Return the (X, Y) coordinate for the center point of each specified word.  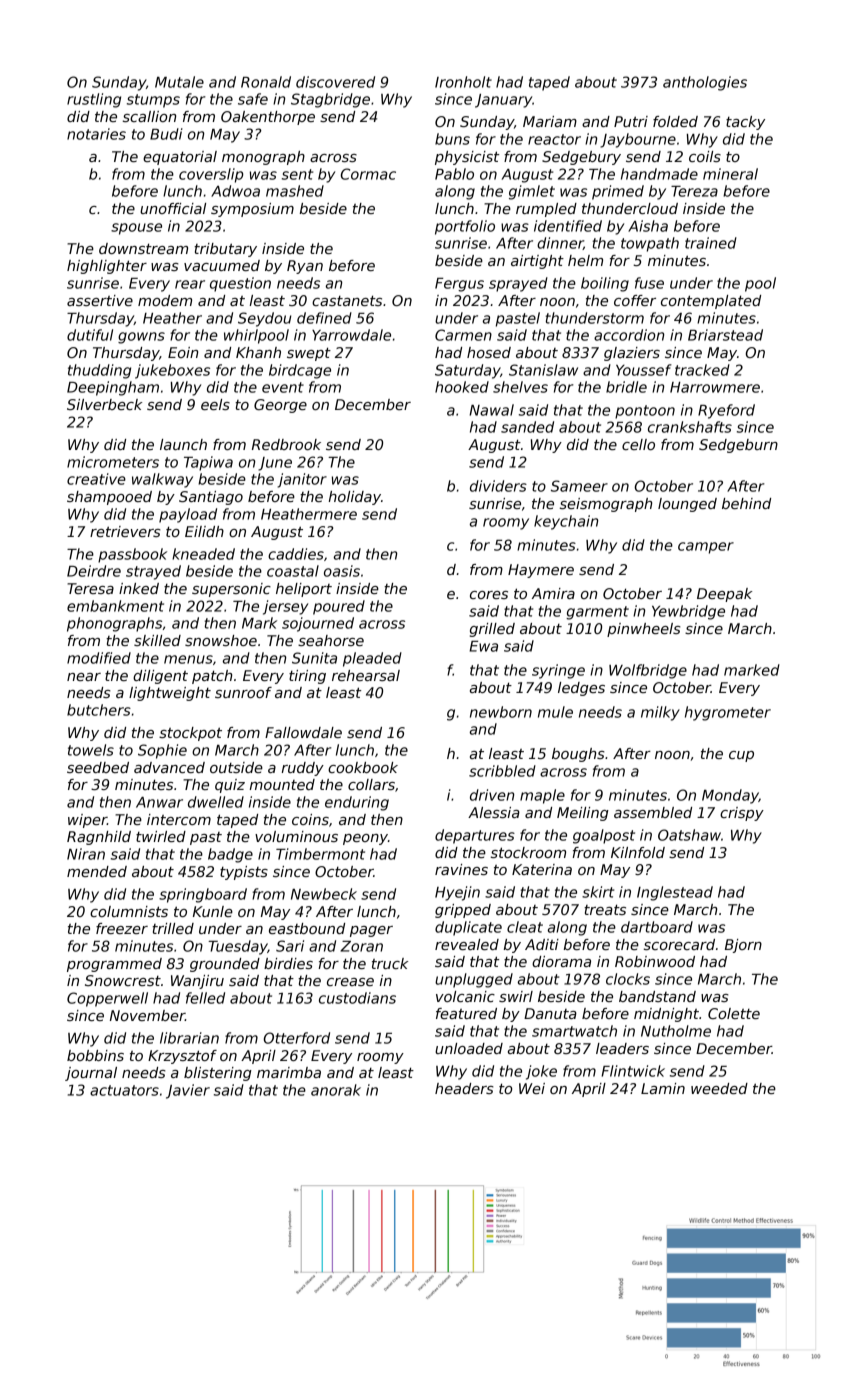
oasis (342, 571)
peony (365, 839)
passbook (132, 555)
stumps (153, 101)
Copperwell (107, 999)
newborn (501, 712)
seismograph (606, 505)
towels (91, 750)
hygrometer (728, 713)
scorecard (679, 944)
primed (618, 192)
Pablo (454, 174)
